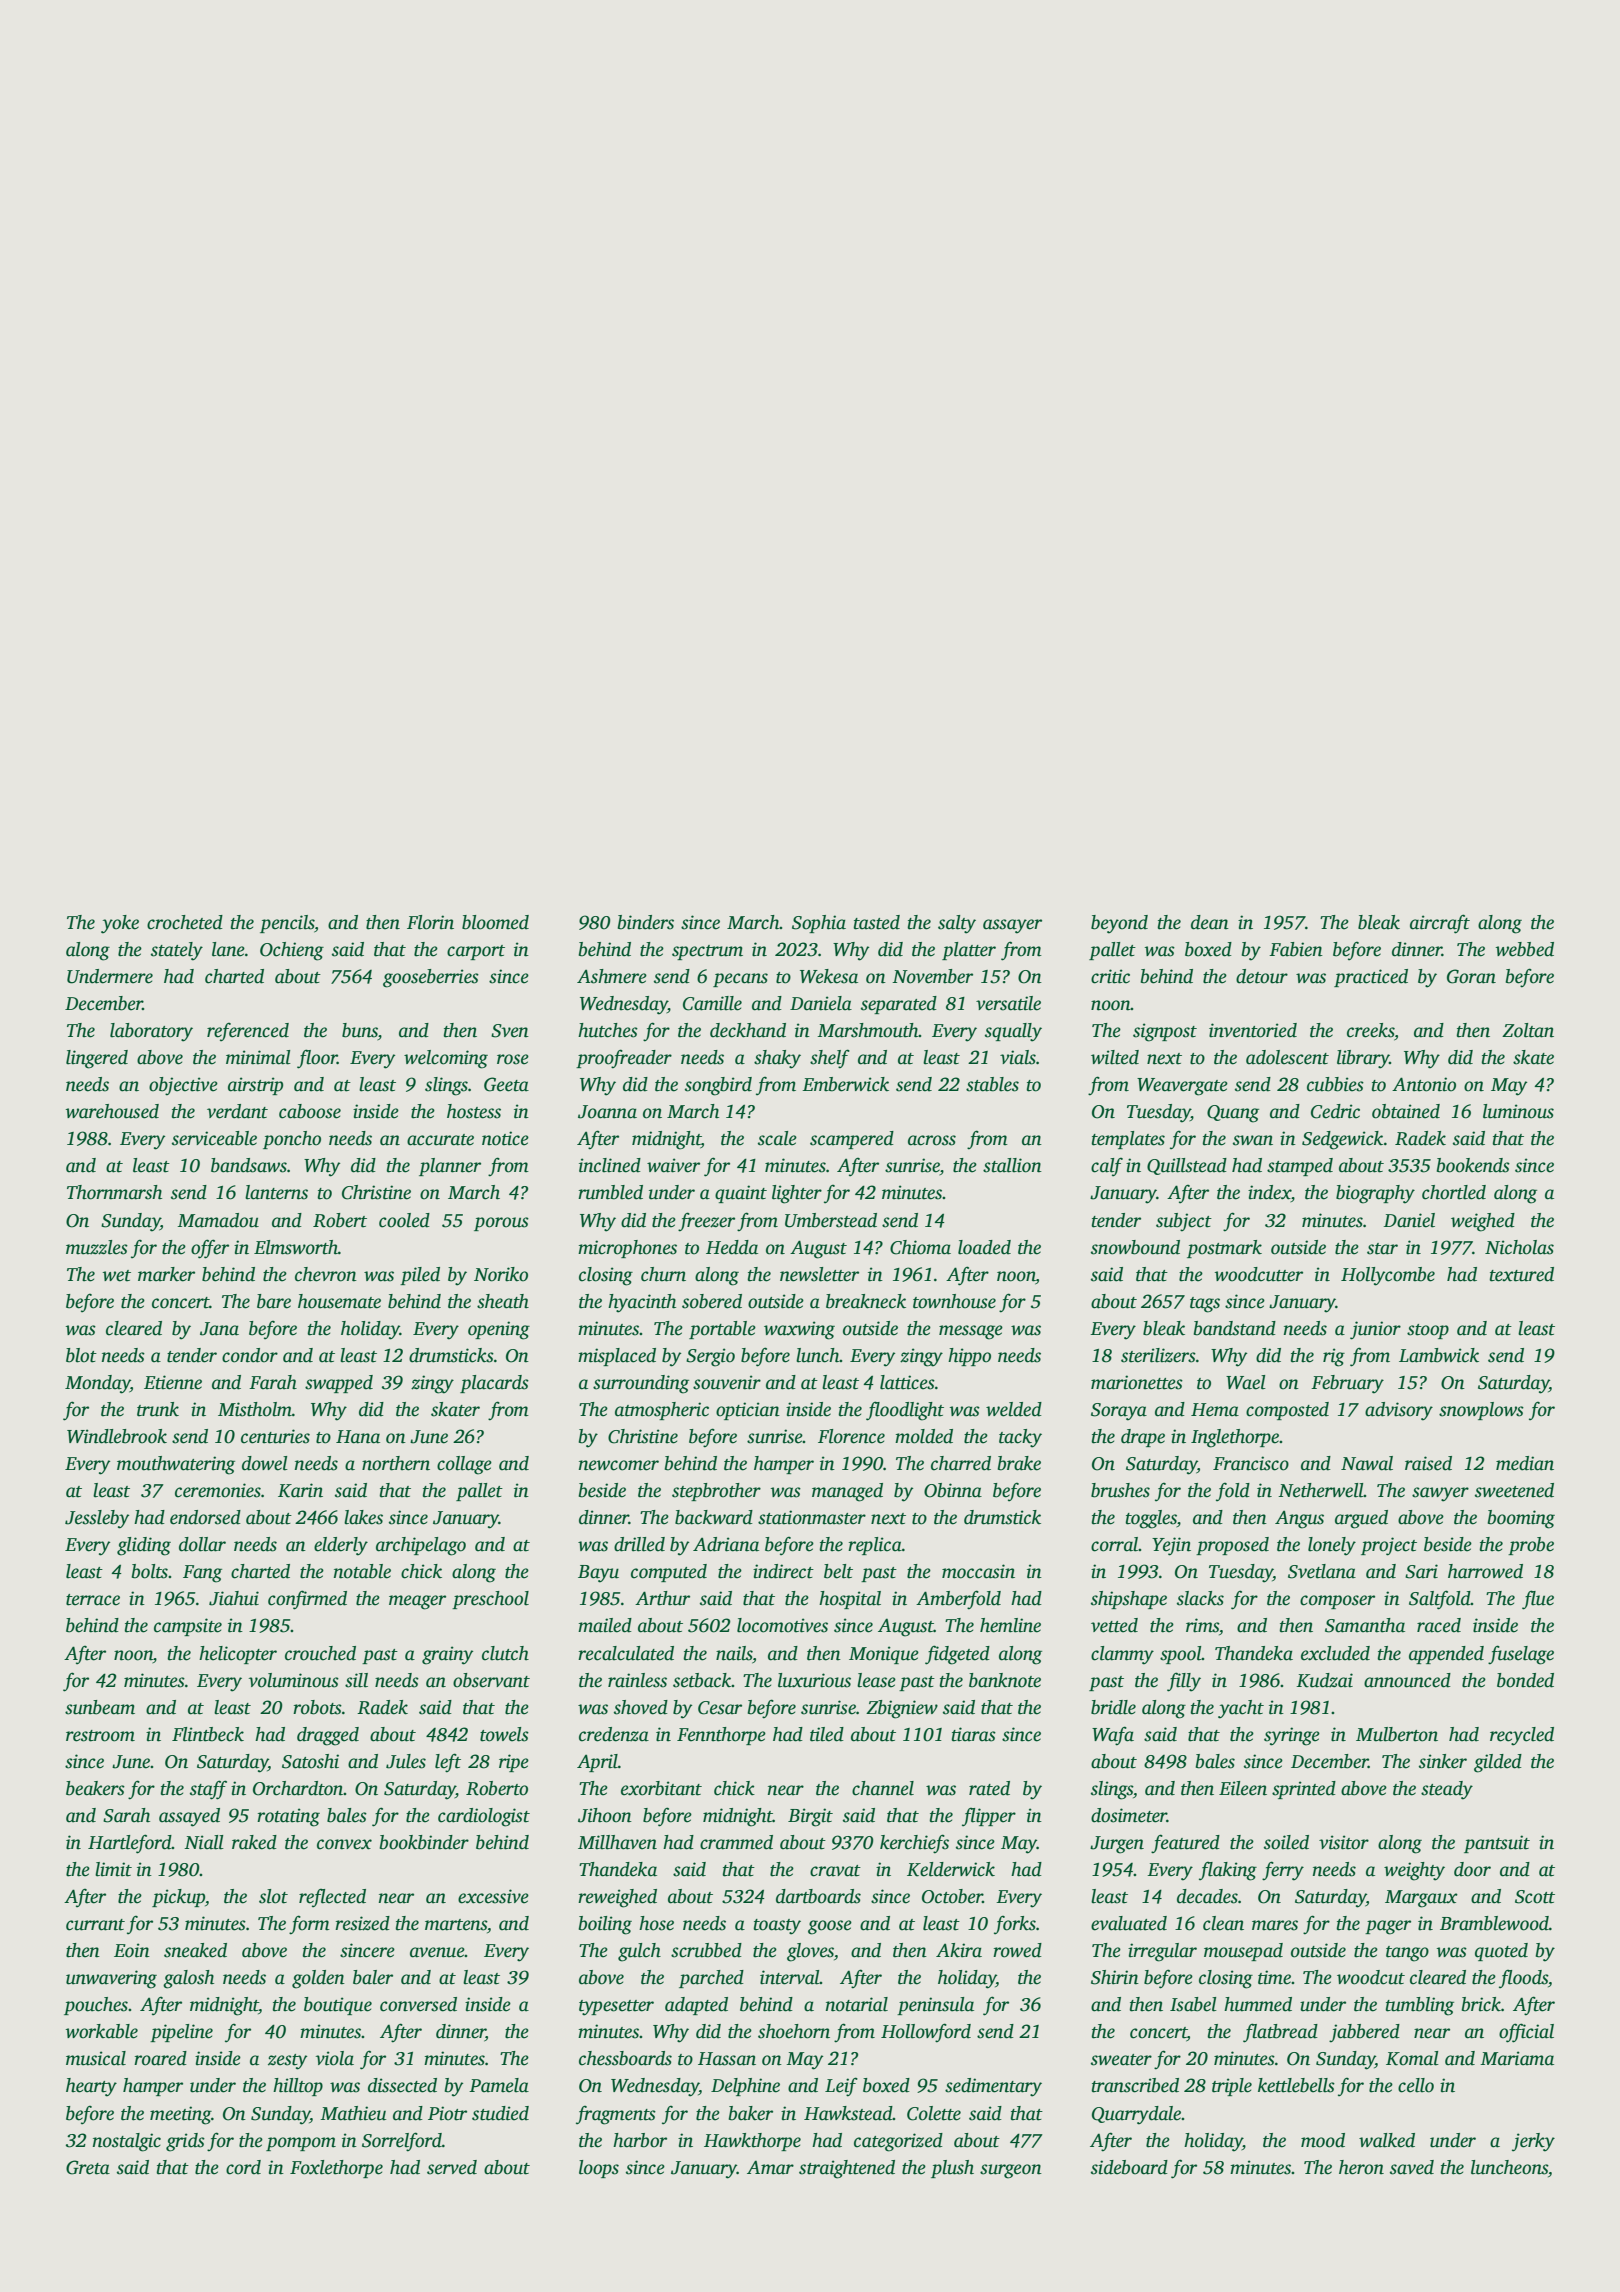 This screenshot has width=1620, height=2292. What do you see at coordinates (1406, 1111) in the screenshot?
I see `obtained` at bounding box center [1406, 1111].
